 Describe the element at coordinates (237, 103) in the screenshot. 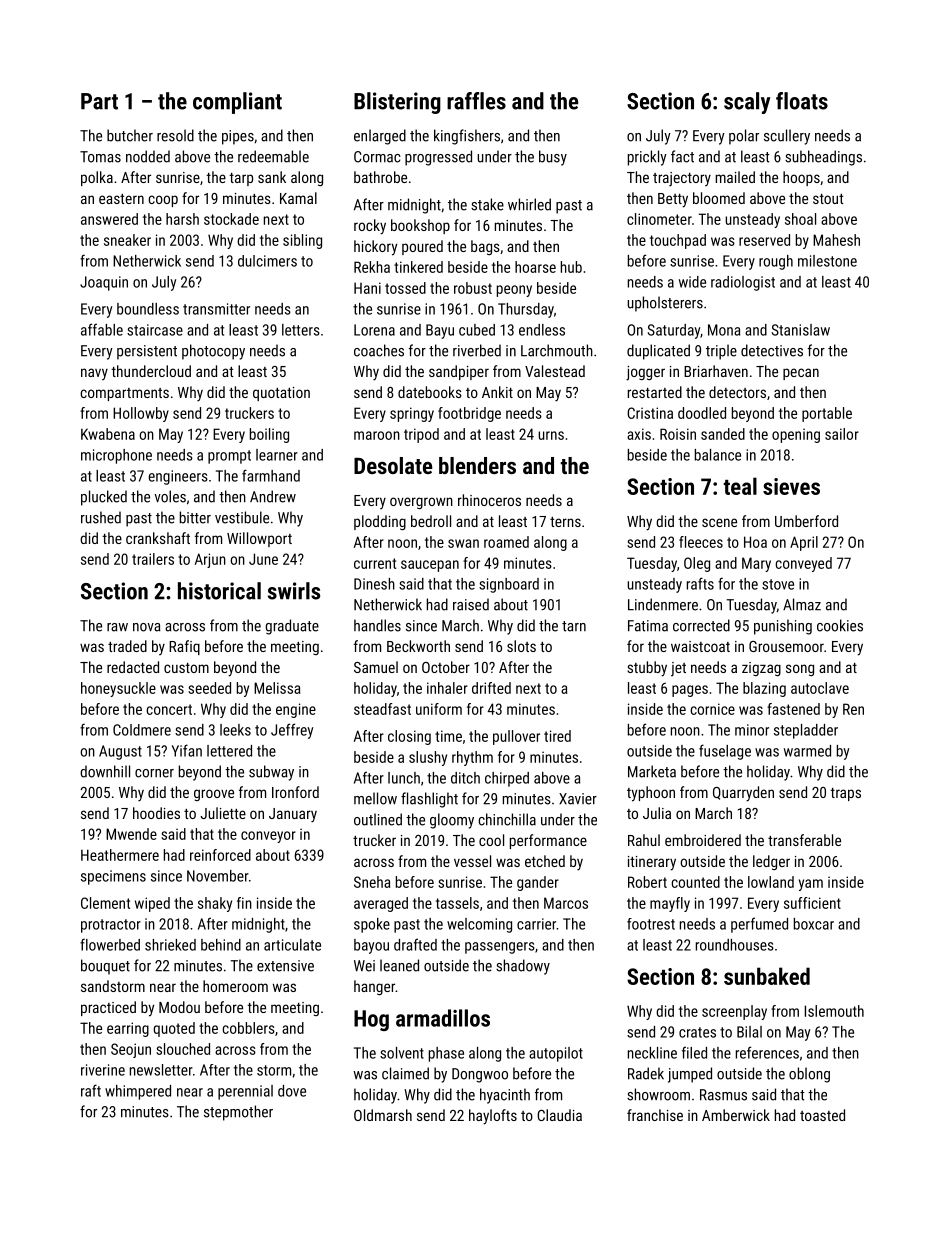

I see `compliant` at that location.
